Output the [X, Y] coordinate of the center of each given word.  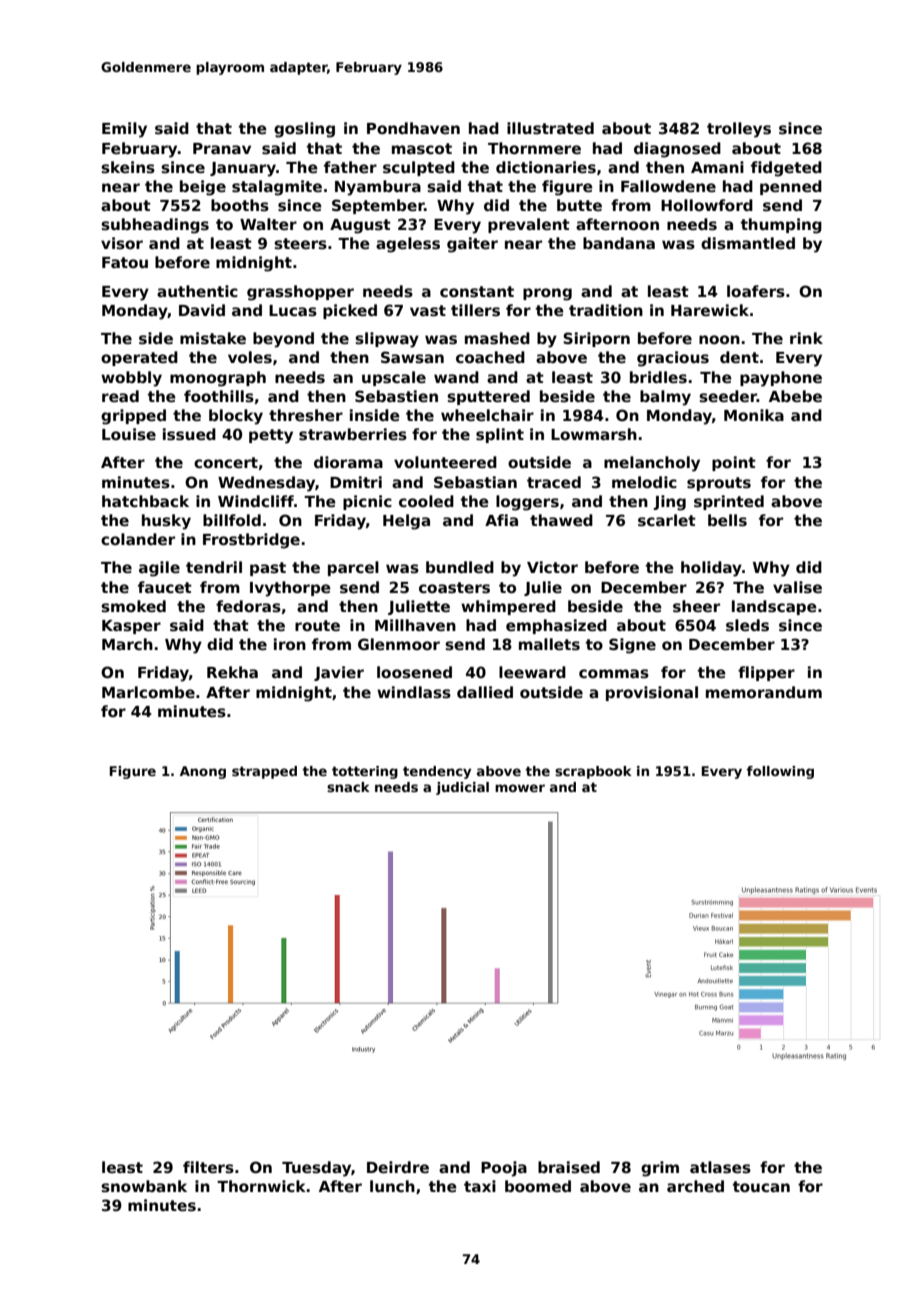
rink [806, 338]
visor [122, 243]
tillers [475, 310]
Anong [203, 772]
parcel [353, 568]
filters [208, 1167]
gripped [133, 417]
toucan [761, 1186]
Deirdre [398, 1167]
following [780, 772]
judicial [462, 788]
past [268, 569]
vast [428, 310]
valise [797, 587]
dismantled [748, 243]
